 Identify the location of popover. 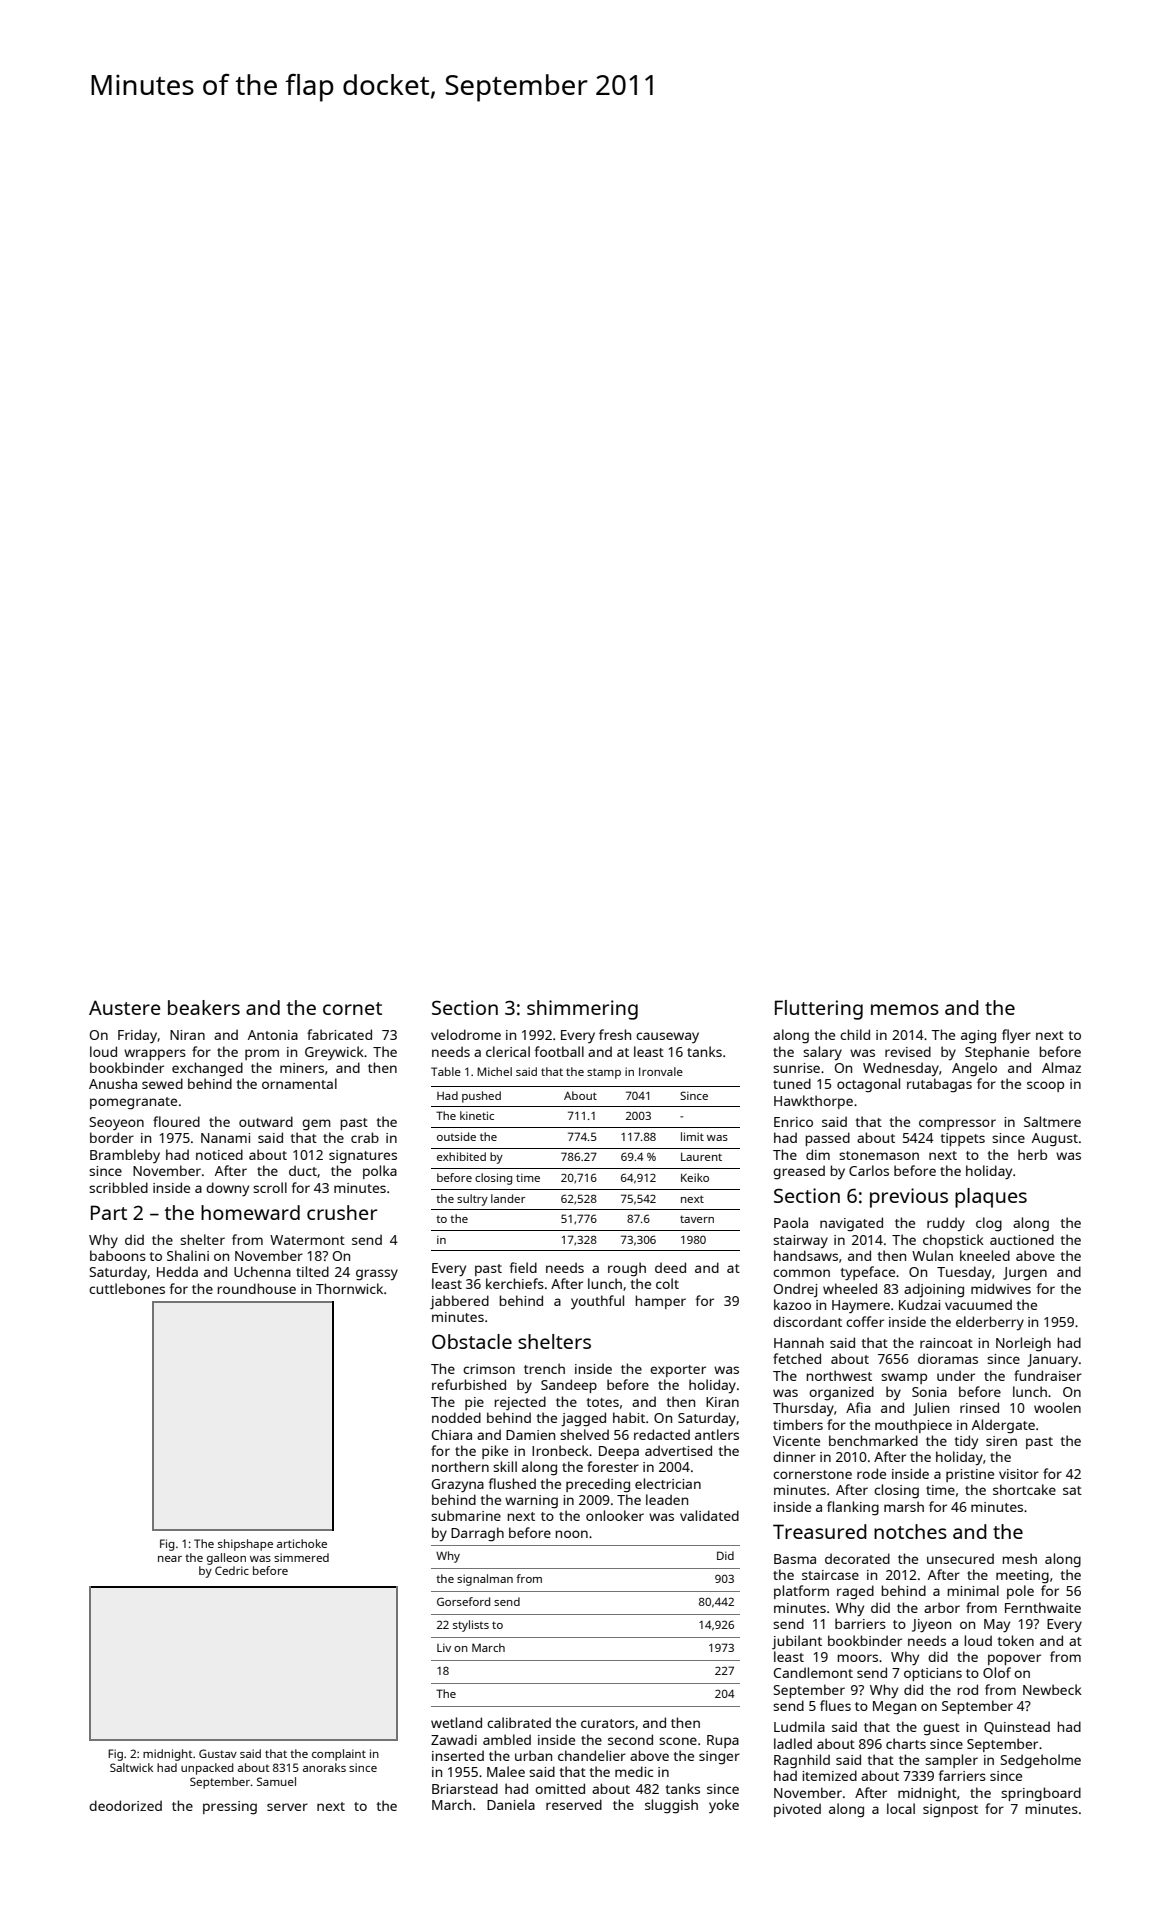
(1014, 1659).
